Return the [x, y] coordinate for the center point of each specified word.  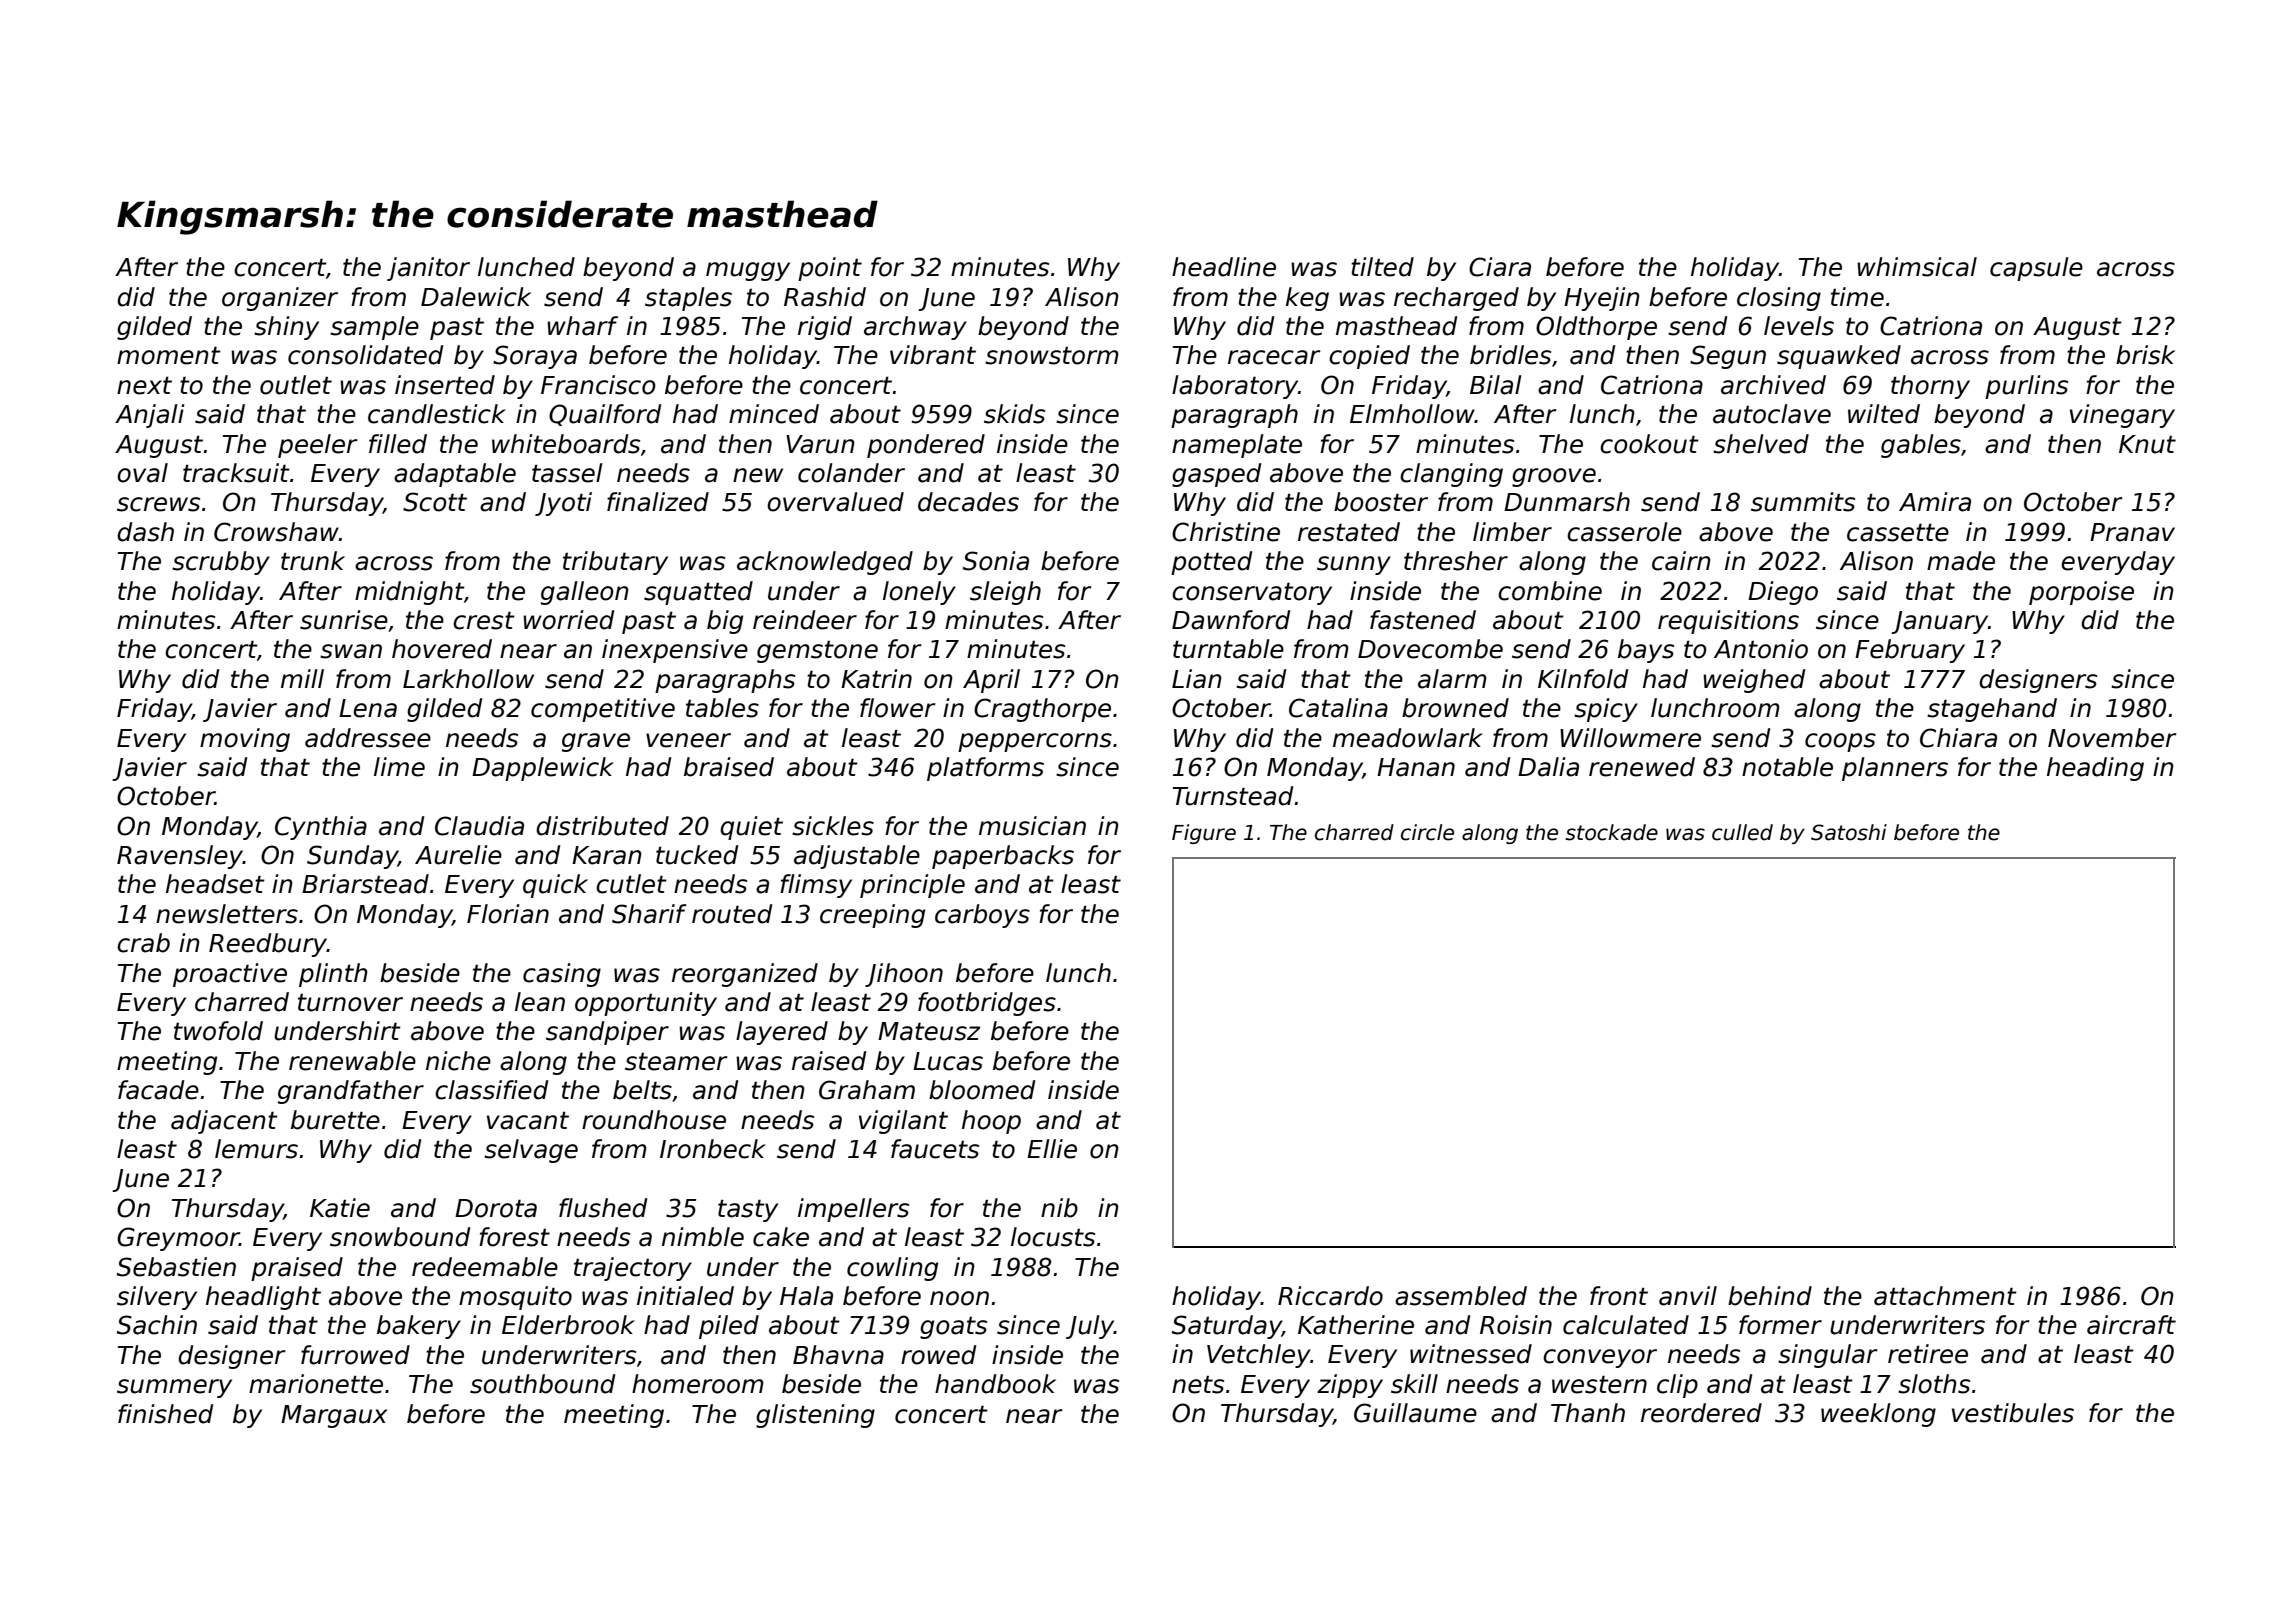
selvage [531, 1151]
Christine [1226, 532]
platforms [985, 769]
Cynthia [321, 828]
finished [165, 1414]
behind [1770, 1296]
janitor [428, 269]
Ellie [1052, 1149]
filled [398, 444]
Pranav [2132, 532]
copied [1369, 357]
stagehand [1992, 710]
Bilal [1496, 385]
